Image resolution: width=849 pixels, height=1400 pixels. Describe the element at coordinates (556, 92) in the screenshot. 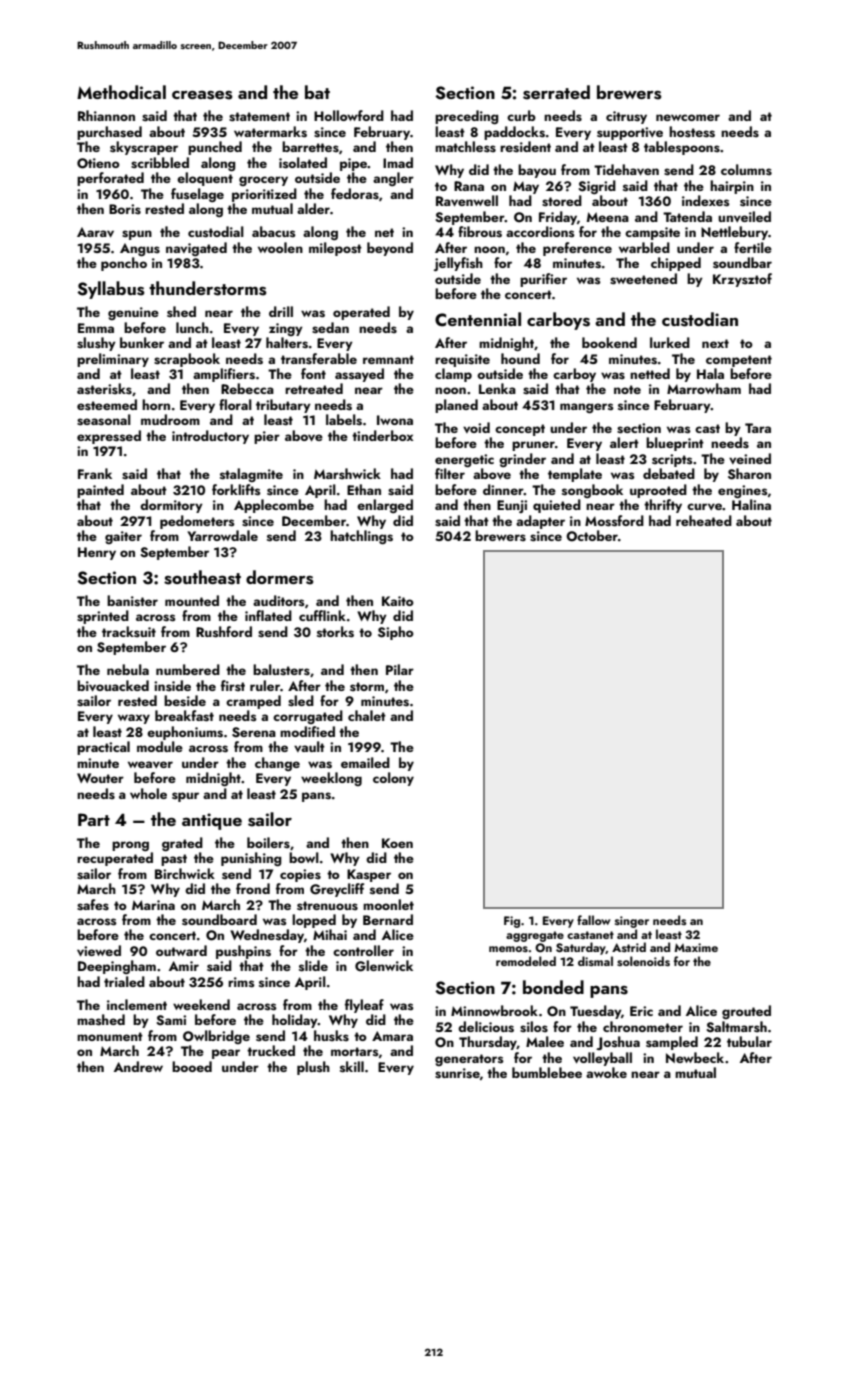

I see `serrated` at that location.
